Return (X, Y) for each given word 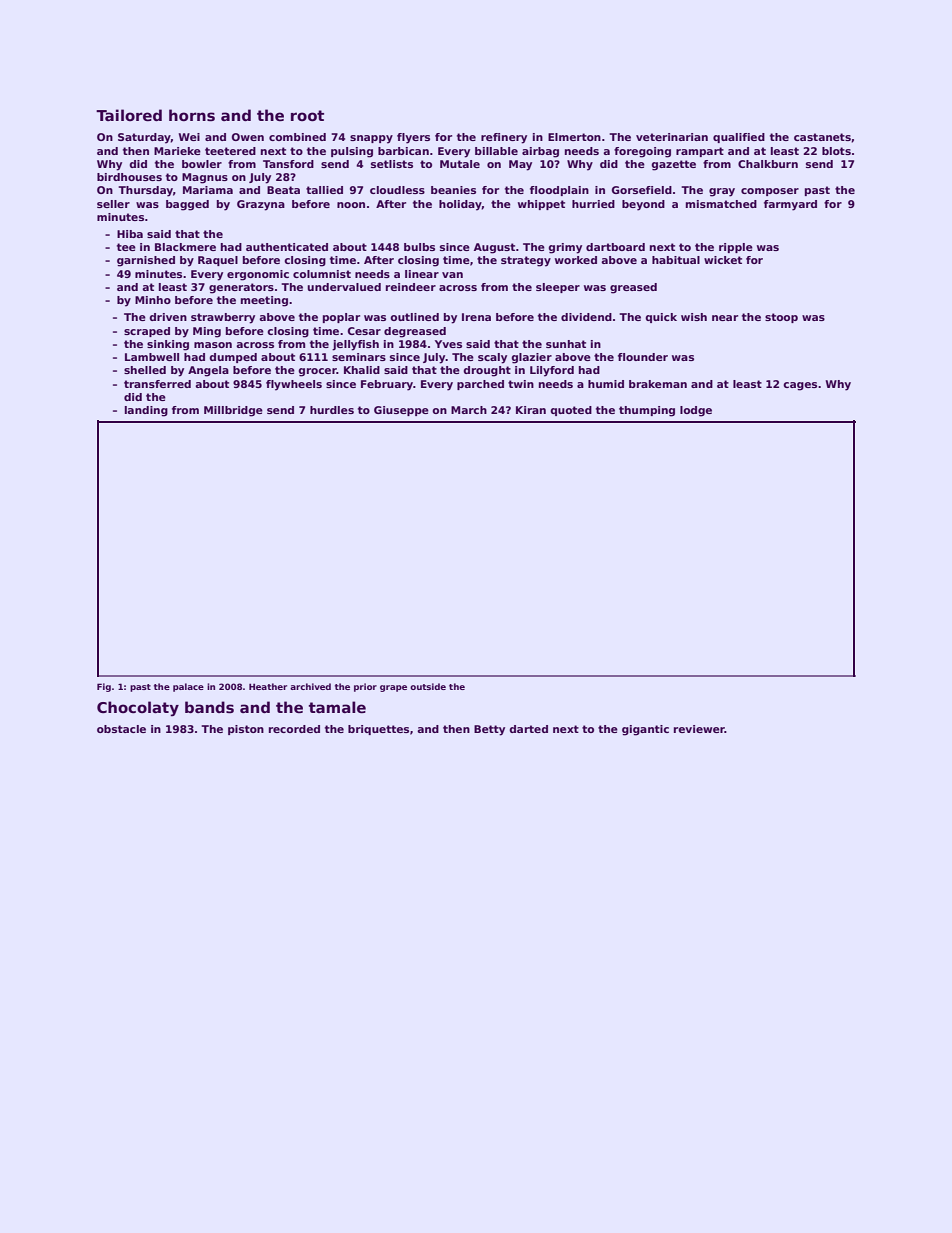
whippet (541, 205)
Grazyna (261, 205)
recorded (294, 729)
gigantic (645, 730)
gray (722, 192)
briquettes (378, 730)
